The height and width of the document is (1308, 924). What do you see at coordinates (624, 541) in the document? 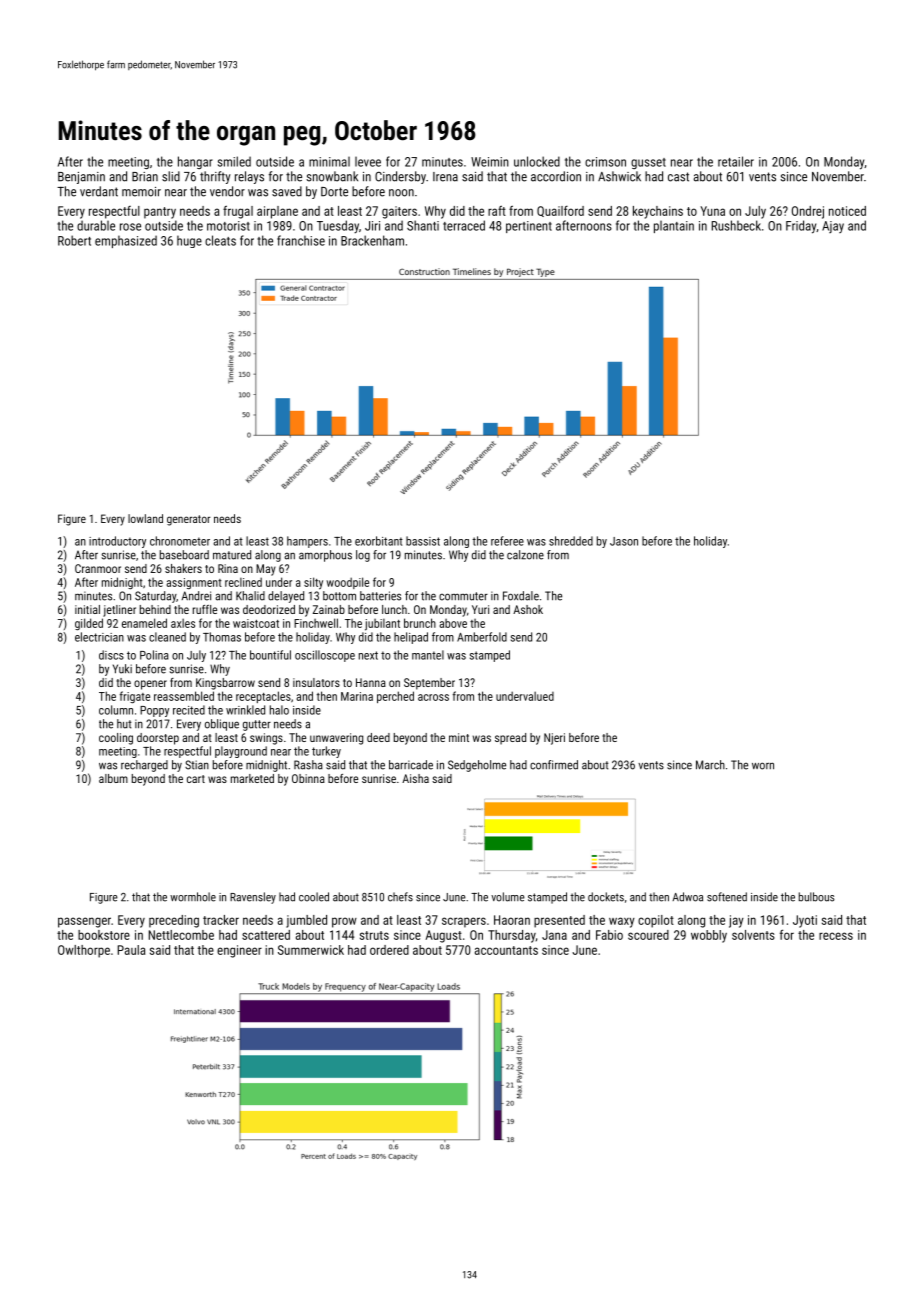
I see `Jason` at bounding box center [624, 541].
